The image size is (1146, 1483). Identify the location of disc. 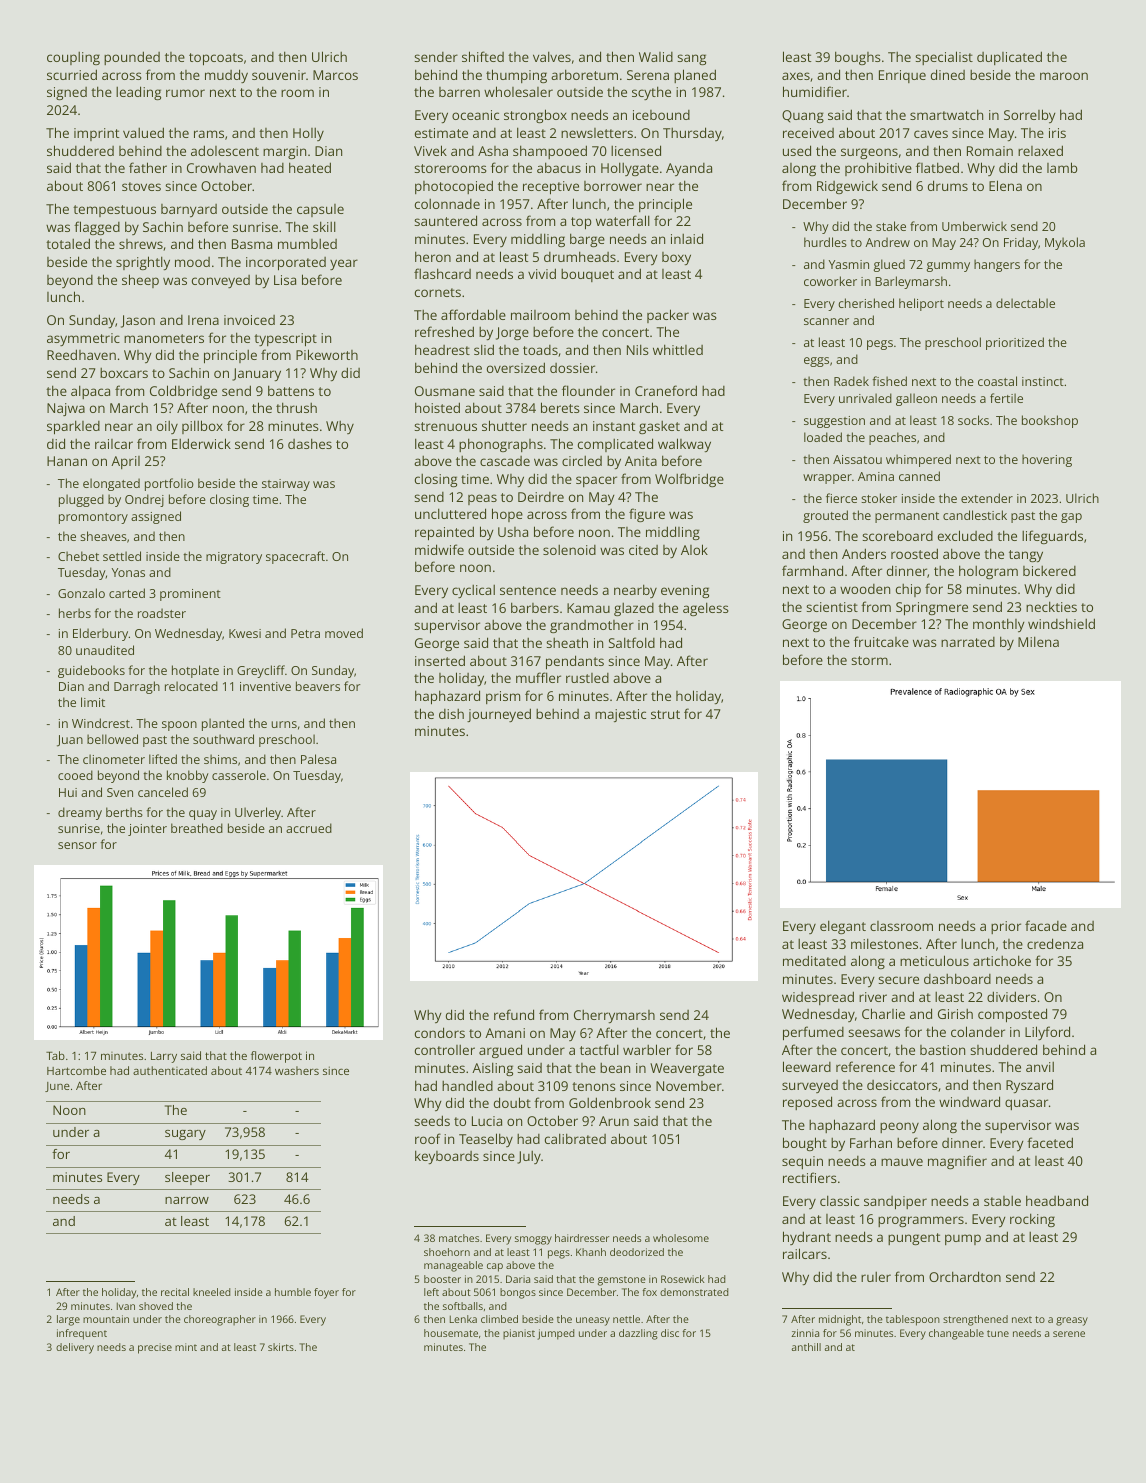
(670, 1333).
